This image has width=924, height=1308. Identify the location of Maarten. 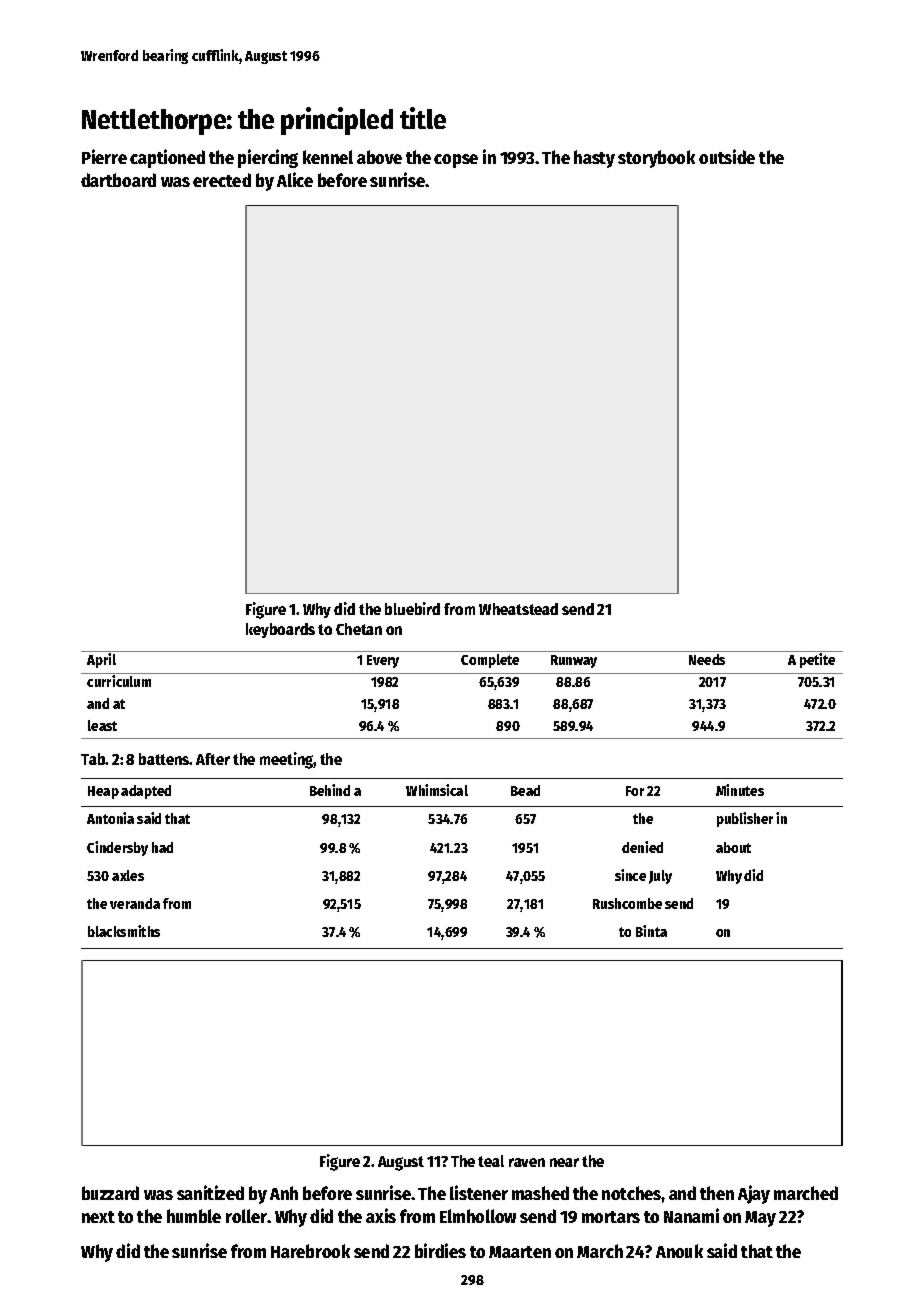
(520, 1252).
